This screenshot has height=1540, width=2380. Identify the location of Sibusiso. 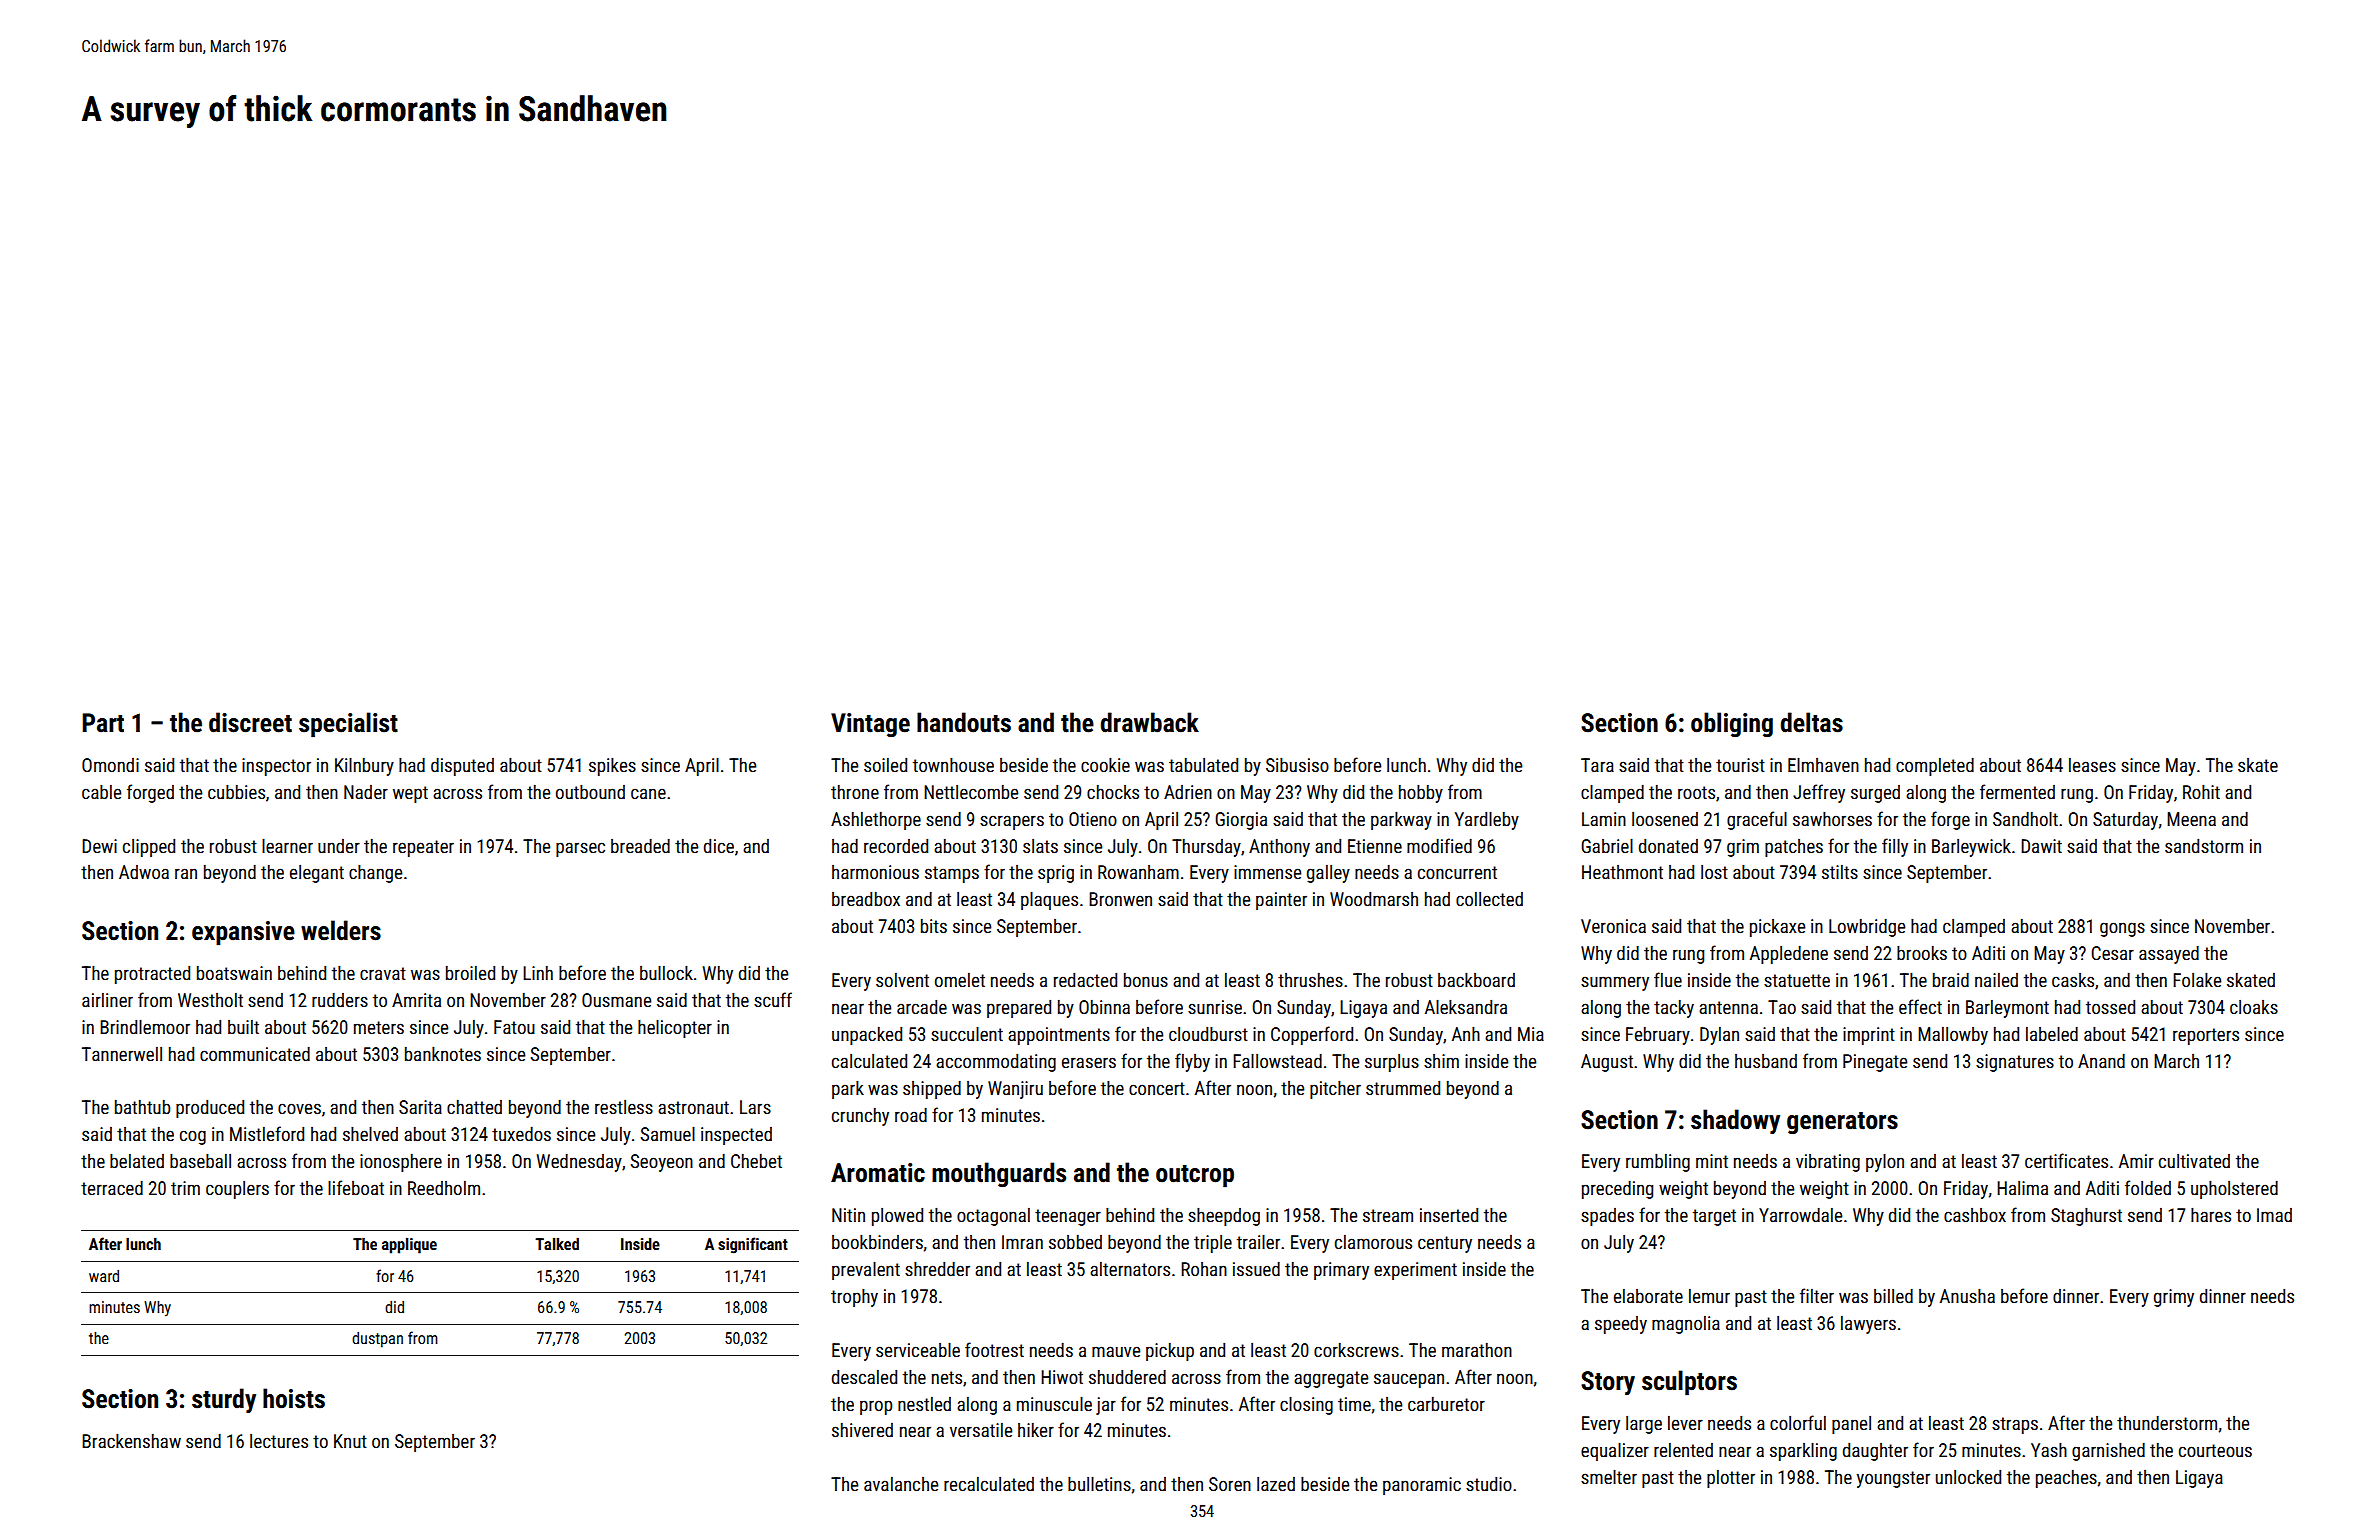
(1297, 765).
